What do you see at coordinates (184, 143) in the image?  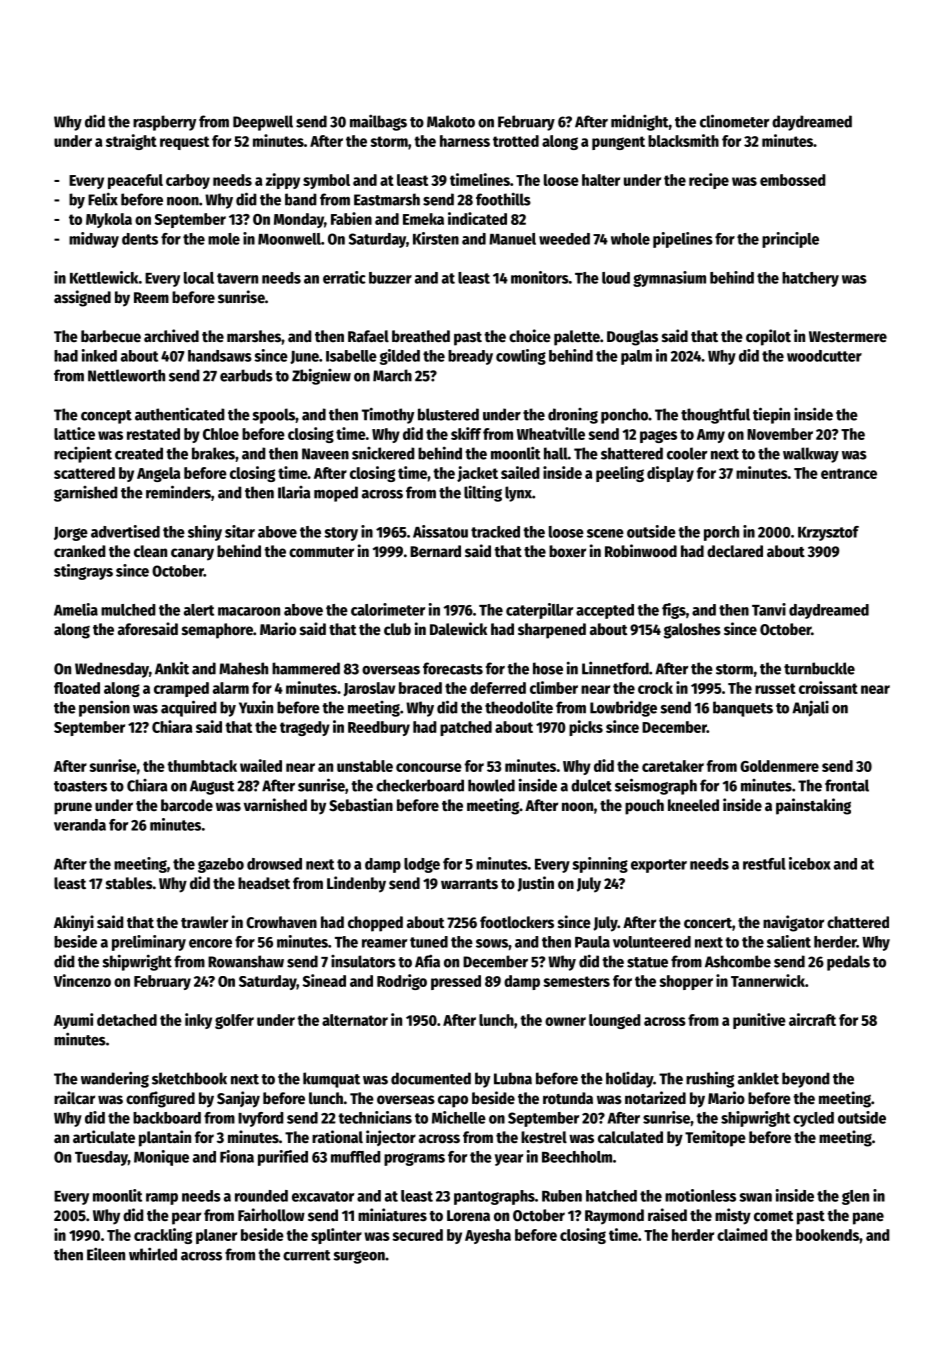 I see `request` at bounding box center [184, 143].
